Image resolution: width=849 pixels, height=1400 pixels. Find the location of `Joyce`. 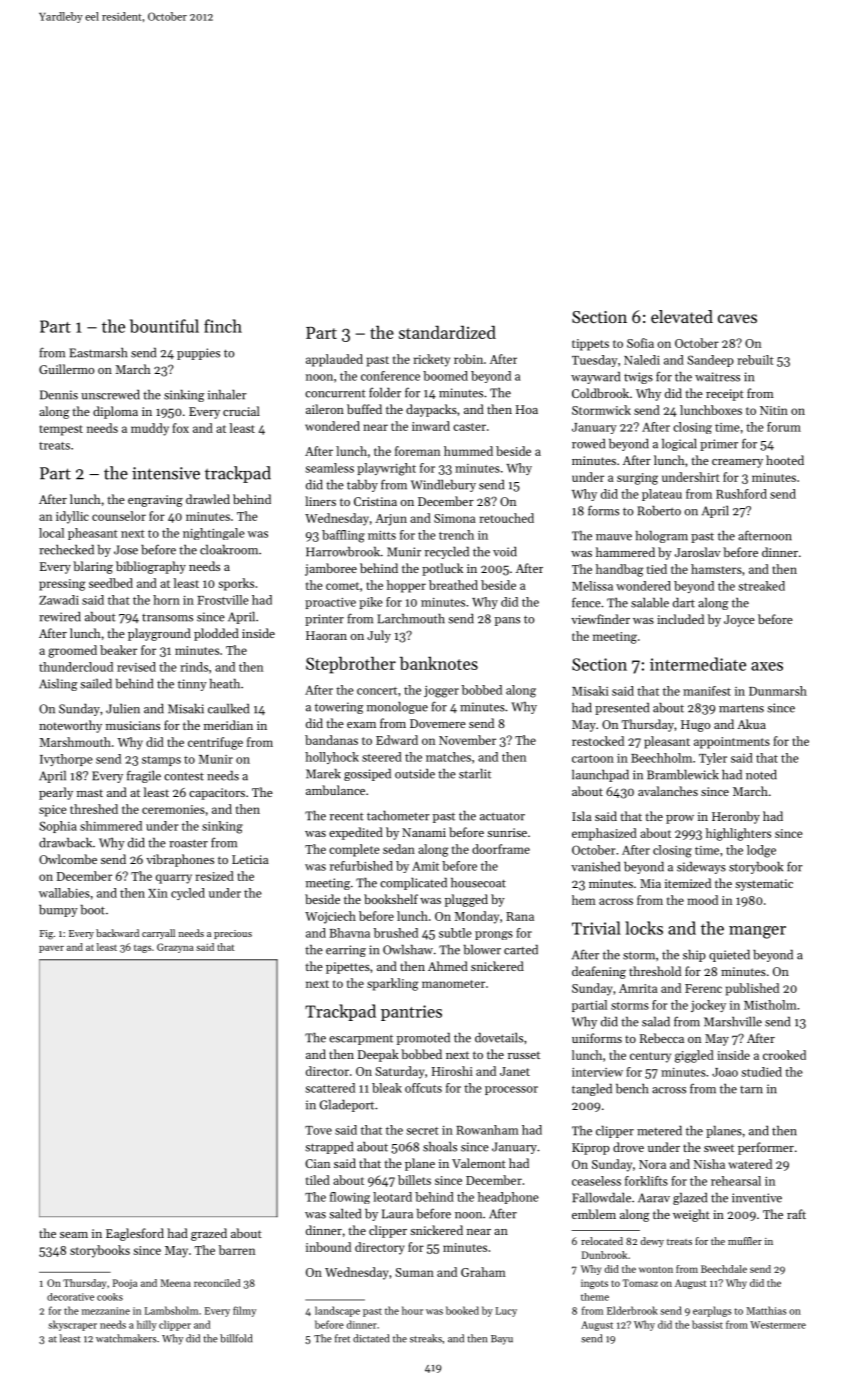

Joyce is located at coordinates (739, 621).
